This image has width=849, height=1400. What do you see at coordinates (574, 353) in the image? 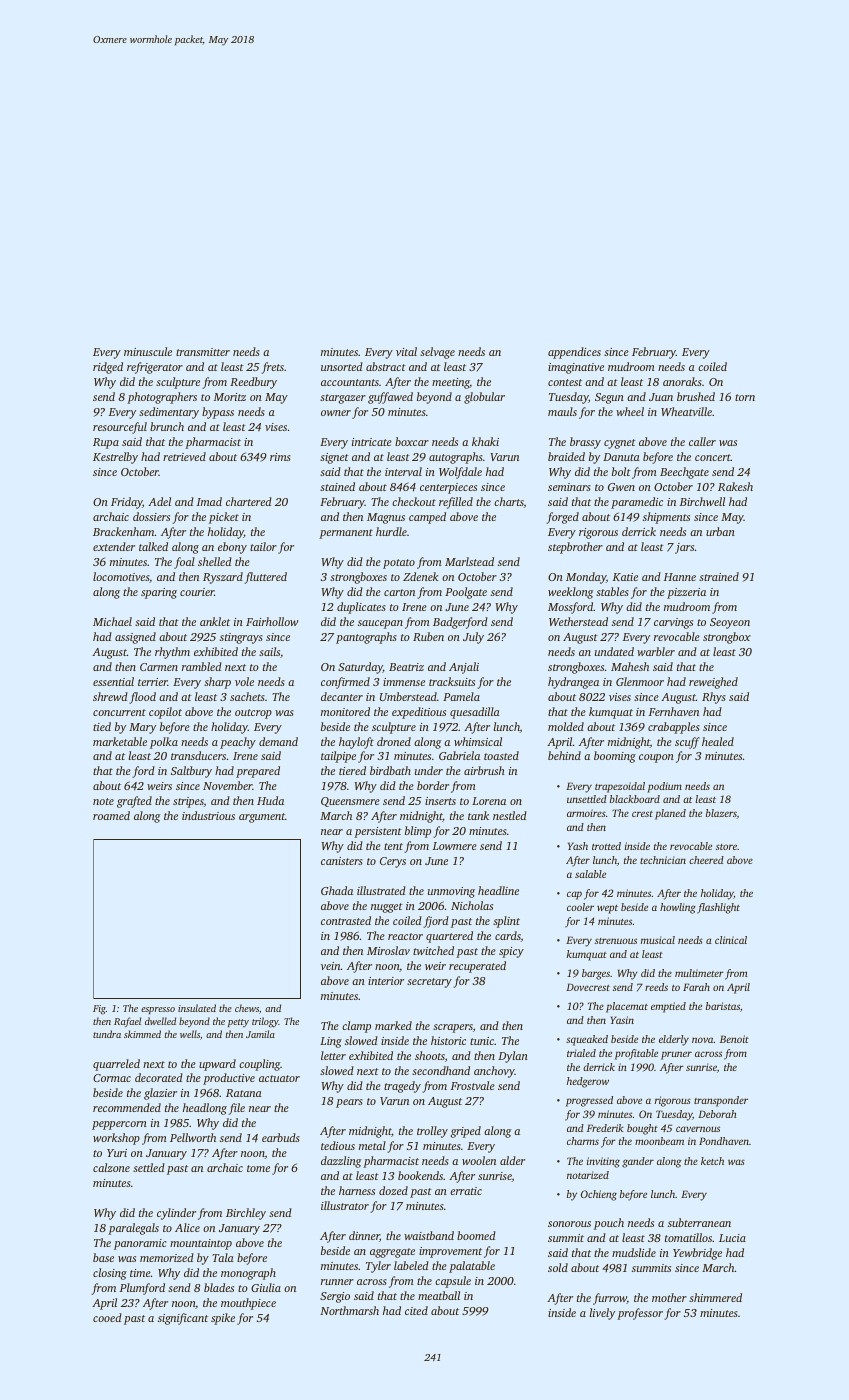
I see `appendices` at bounding box center [574, 353].
